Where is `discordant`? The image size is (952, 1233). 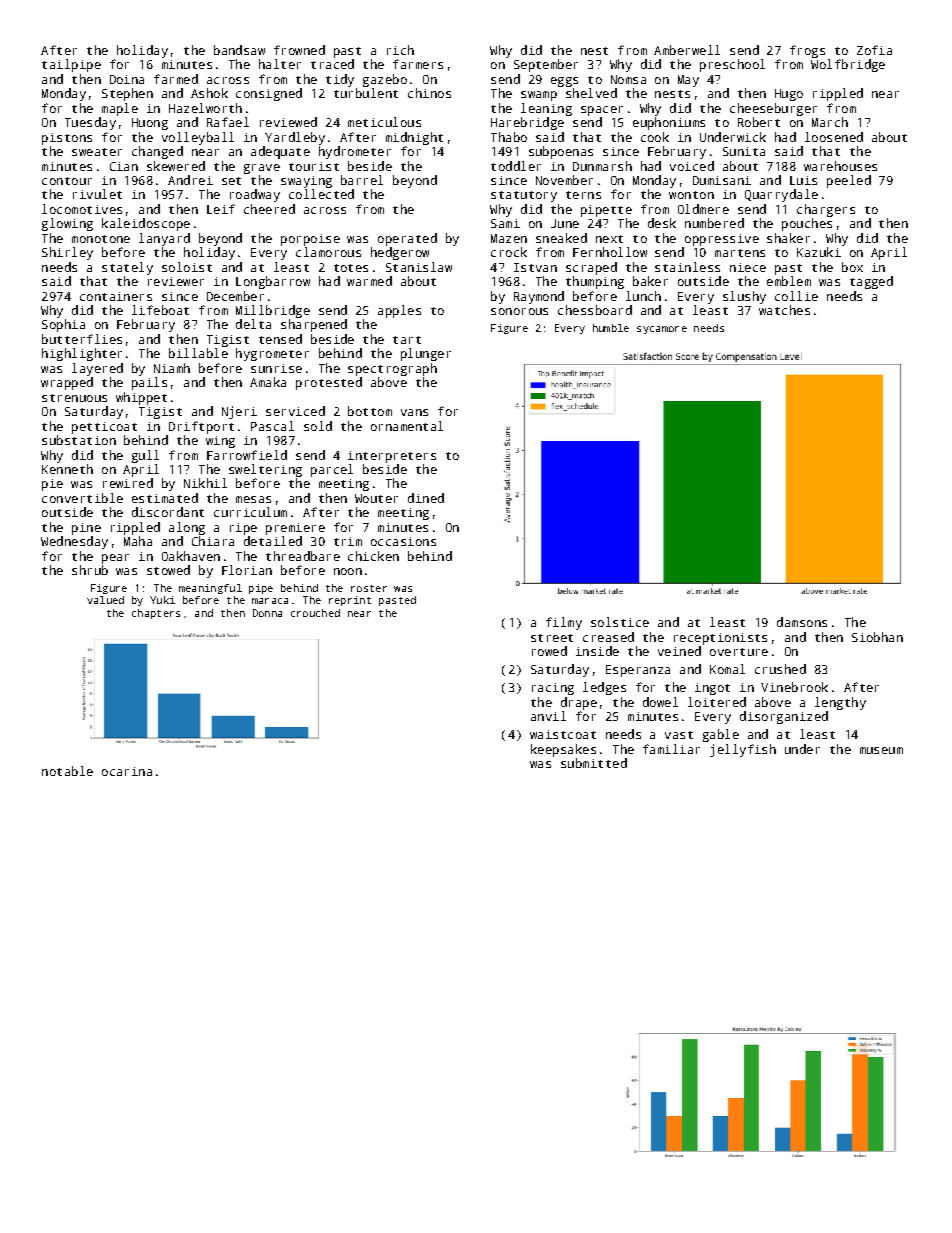
discordant is located at coordinates (168, 512).
